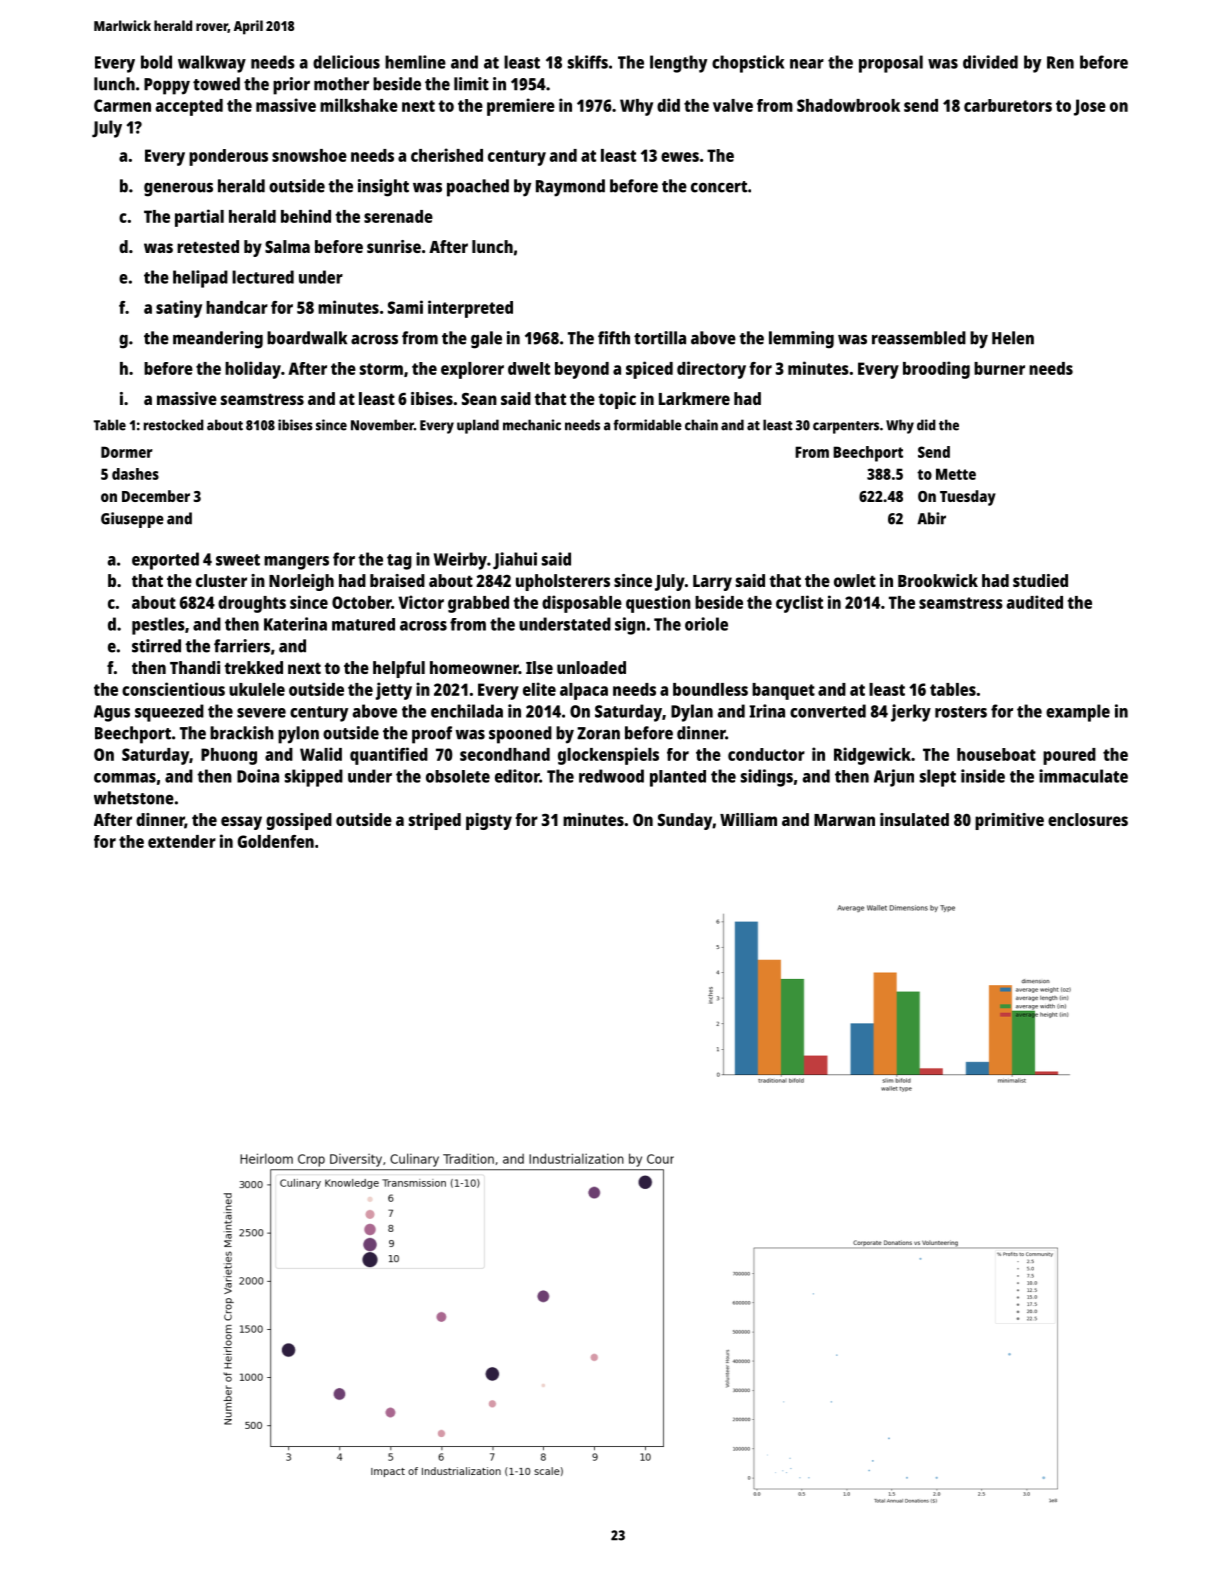  Describe the element at coordinates (134, 798) in the document. I see `whetstone` at that location.
